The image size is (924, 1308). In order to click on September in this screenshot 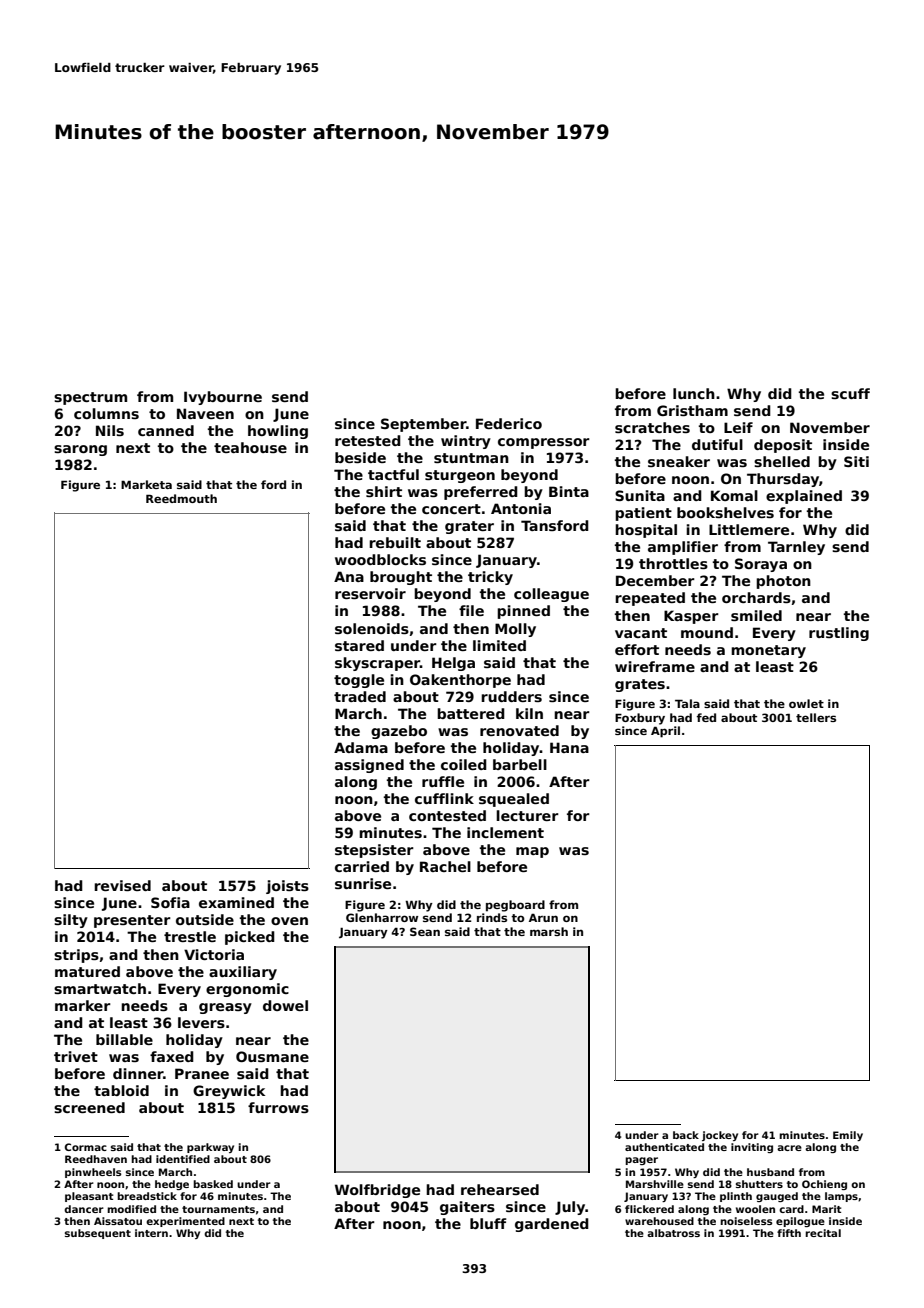, I will do `click(423, 425)`.
